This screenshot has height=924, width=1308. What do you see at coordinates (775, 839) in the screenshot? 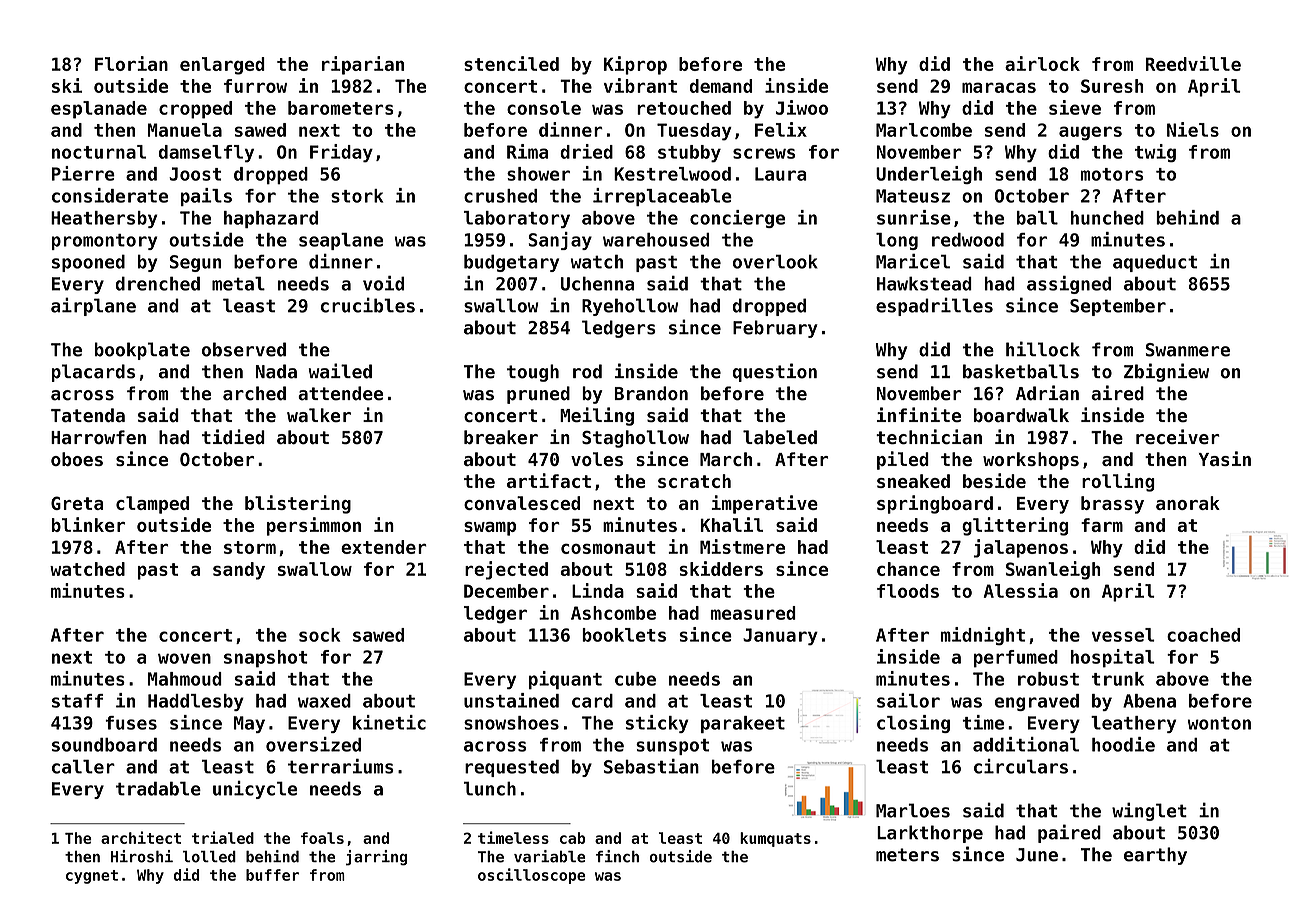
I see `kumquats` at bounding box center [775, 839].
